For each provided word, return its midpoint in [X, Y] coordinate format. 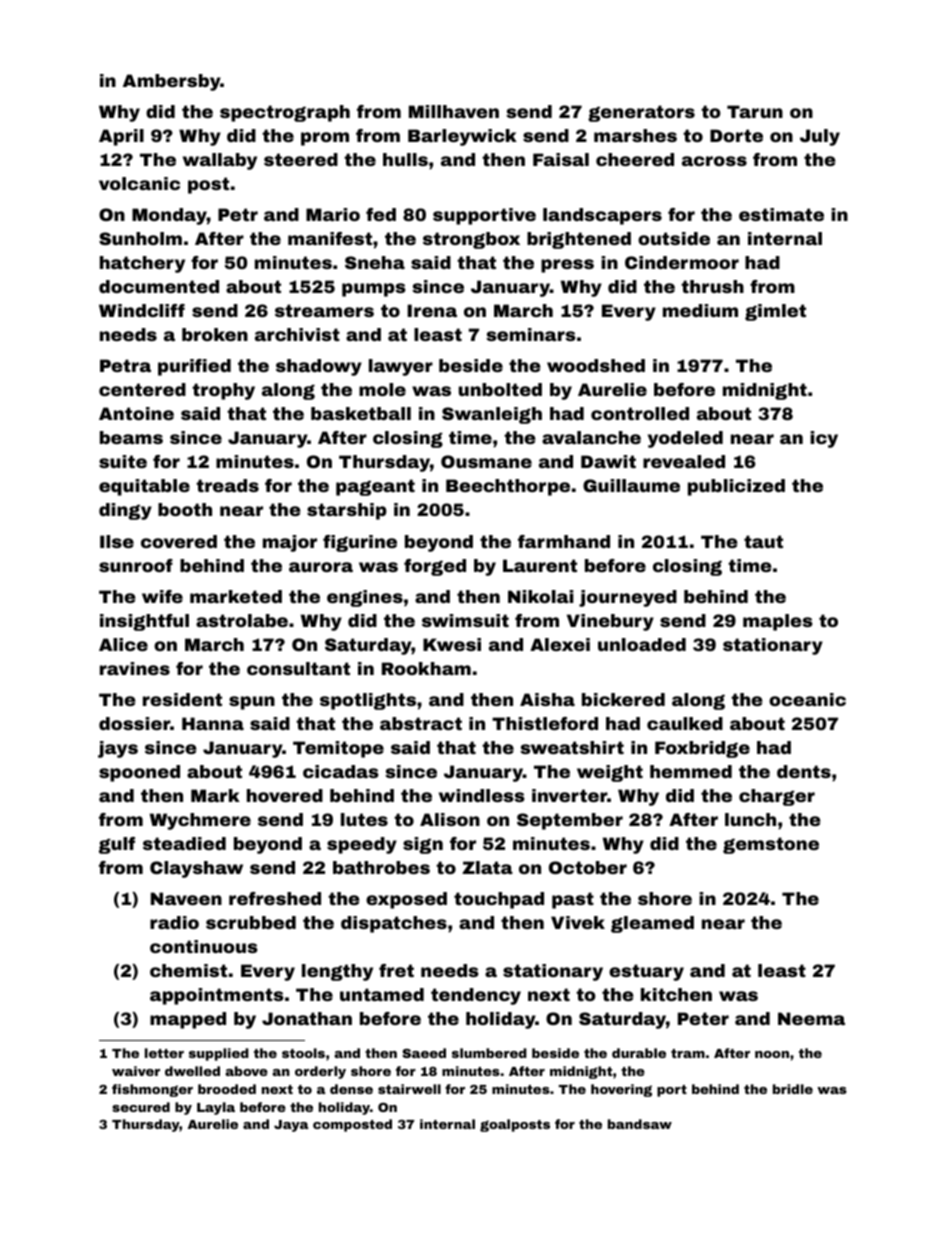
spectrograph [285, 113]
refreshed [275, 898]
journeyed [628, 598]
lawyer [401, 367]
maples [778, 622]
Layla [216, 1108]
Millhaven [454, 111]
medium [700, 310]
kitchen [676, 994]
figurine [360, 543]
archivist [297, 334]
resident [182, 699]
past [573, 900]
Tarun [755, 111]
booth [185, 509]
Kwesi [452, 644]
